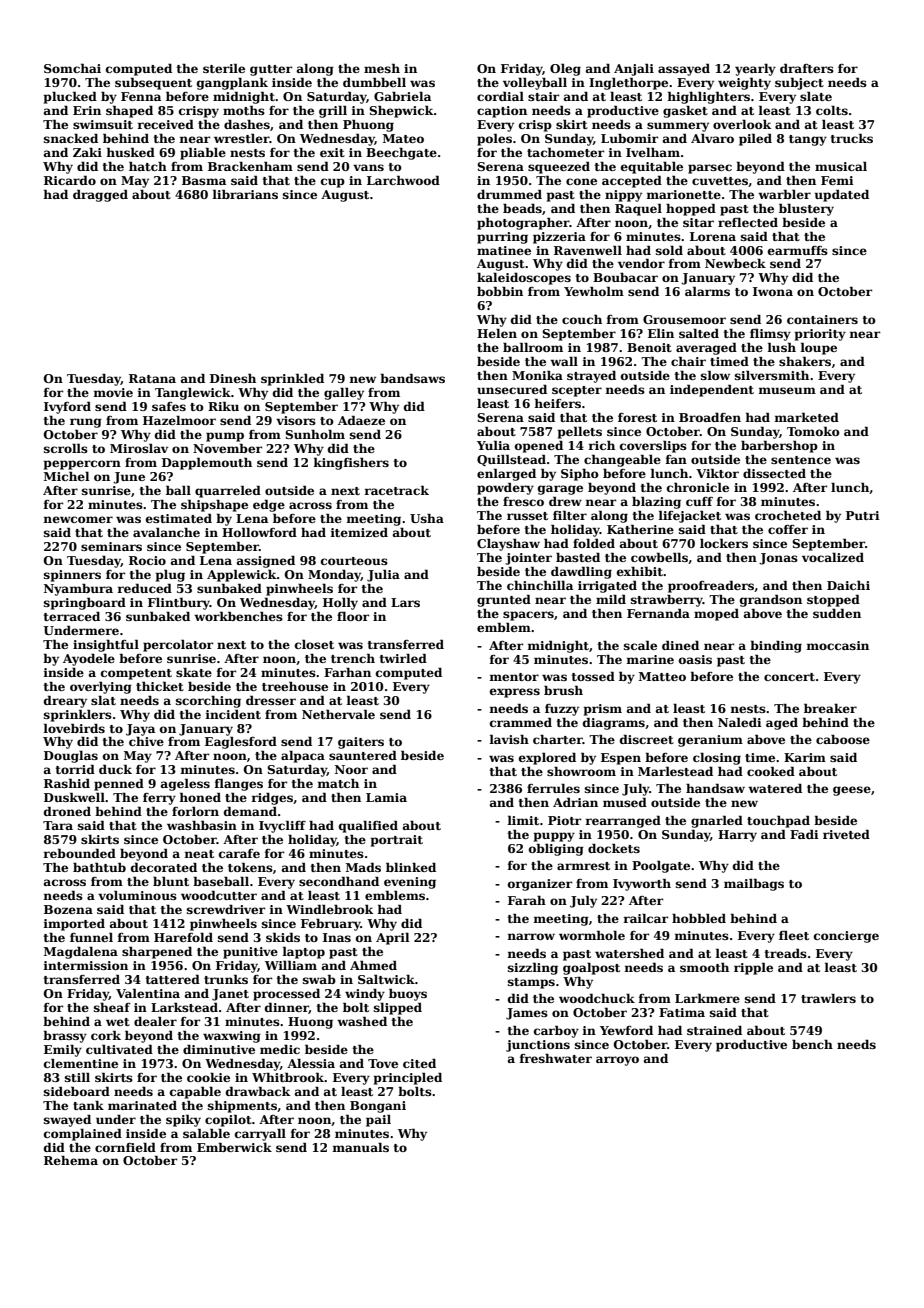 The height and width of the page is (1308, 924). What do you see at coordinates (669, 250) in the page?
I see `sold` at bounding box center [669, 250].
